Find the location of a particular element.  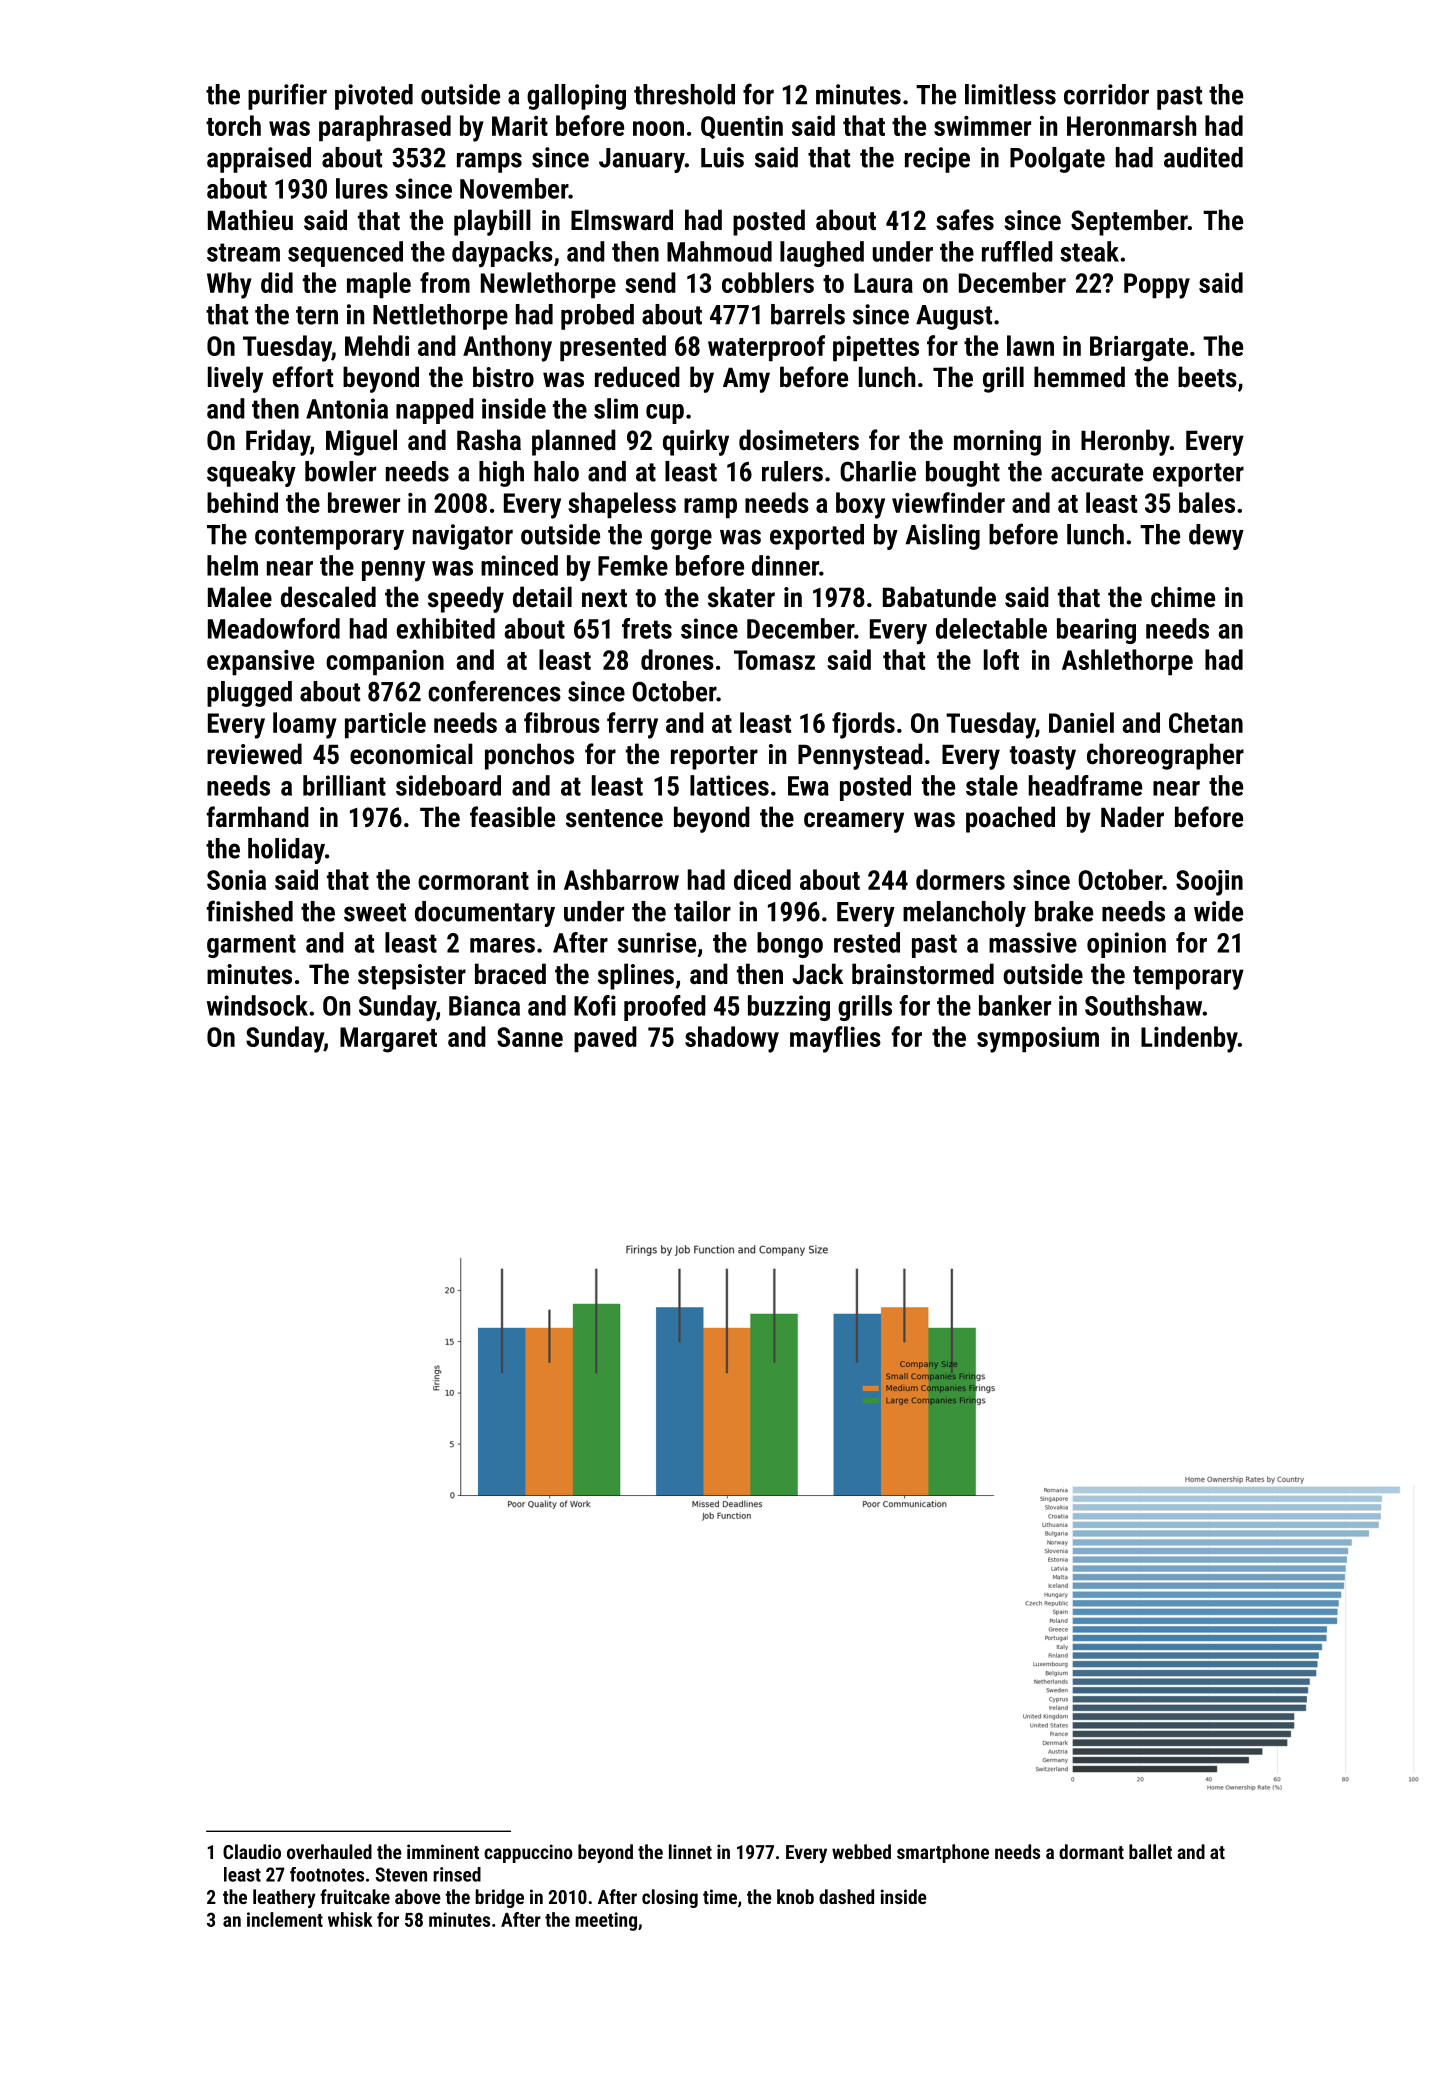

linnet is located at coordinates (690, 1851).
